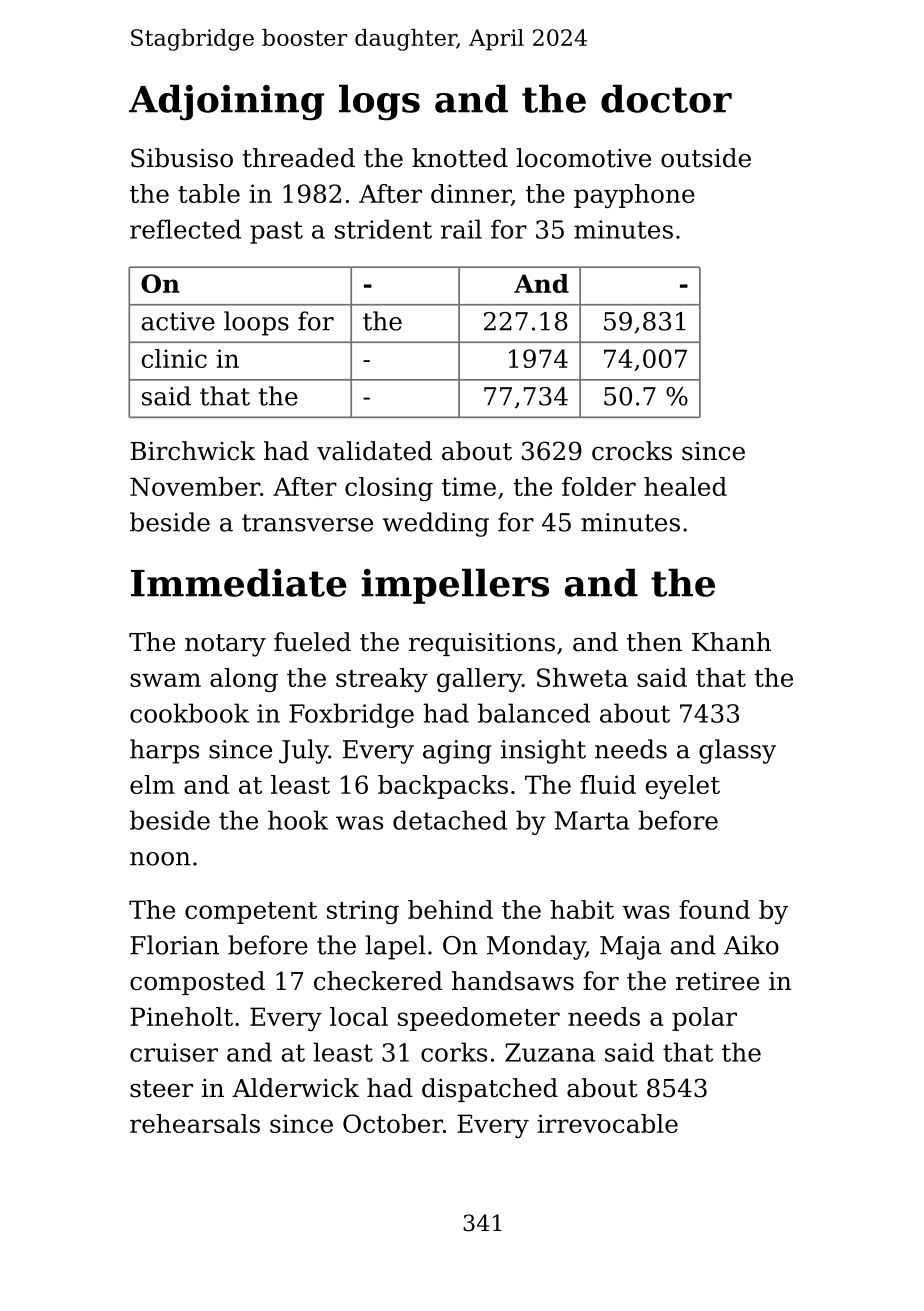 The width and height of the screenshot is (924, 1311). What do you see at coordinates (634, 196) in the screenshot?
I see `payphone` at bounding box center [634, 196].
